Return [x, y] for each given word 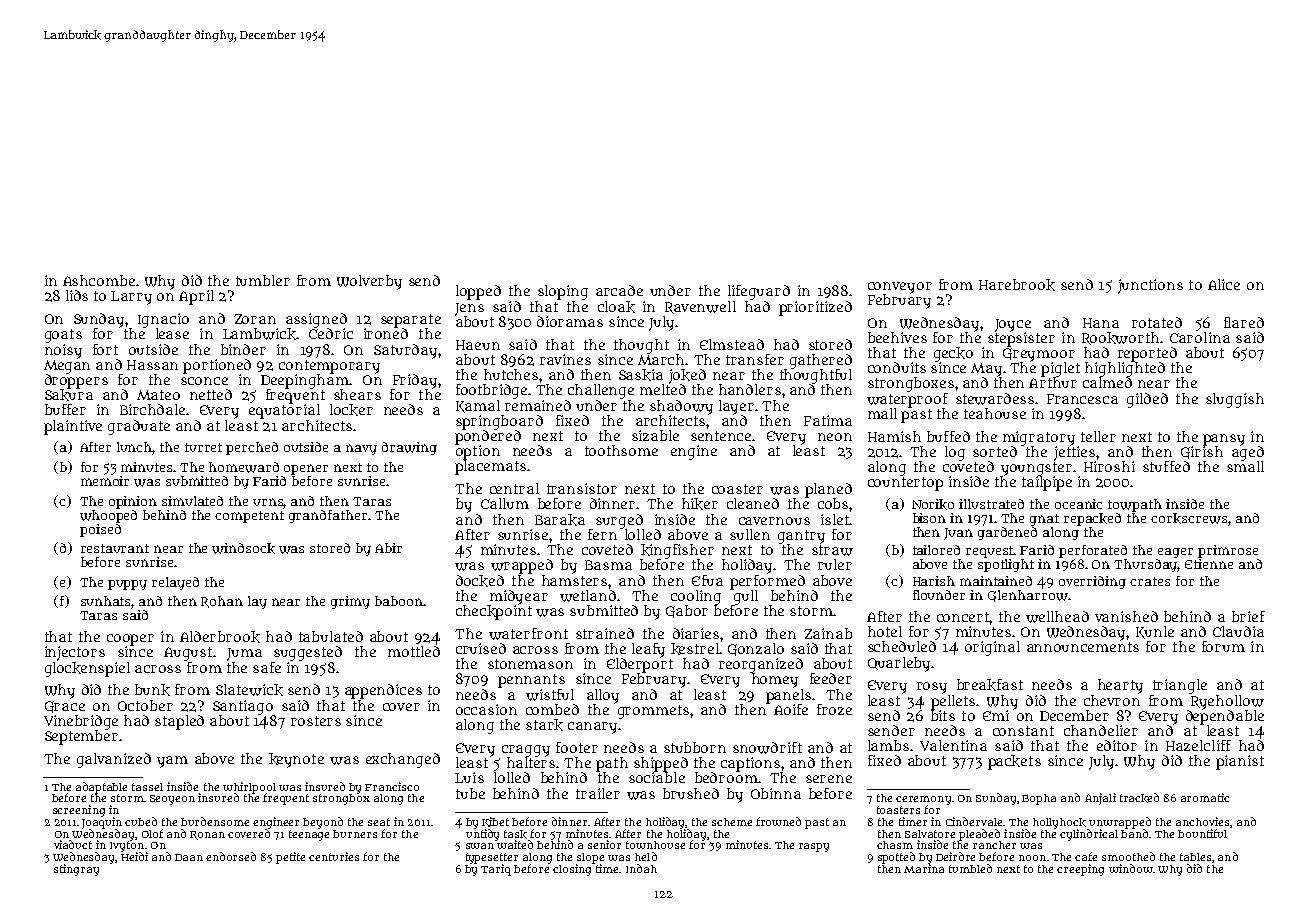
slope [590, 858]
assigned [316, 320]
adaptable [101, 788]
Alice [1224, 284]
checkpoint [494, 612]
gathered [821, 361]
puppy [127, 585]
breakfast [990, 685]
